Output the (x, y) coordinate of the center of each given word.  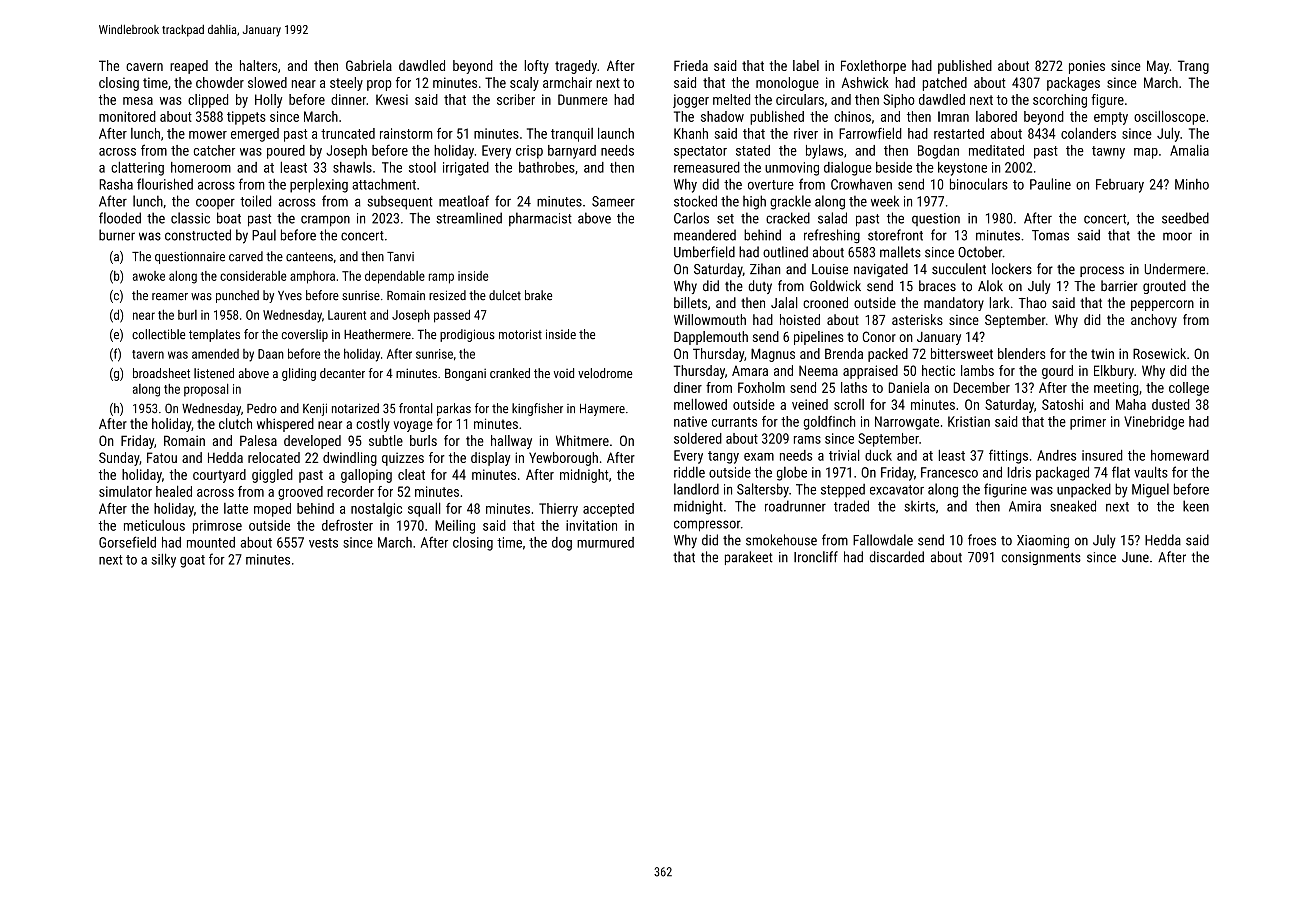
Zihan (765, 269)
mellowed (700, 404)
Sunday (119, 459)
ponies (1087, 67)
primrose (217, 527)
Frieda (691, 65)
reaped (189, 67)
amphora (312, 277)
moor (1177, 236)
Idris (1019, 472)
